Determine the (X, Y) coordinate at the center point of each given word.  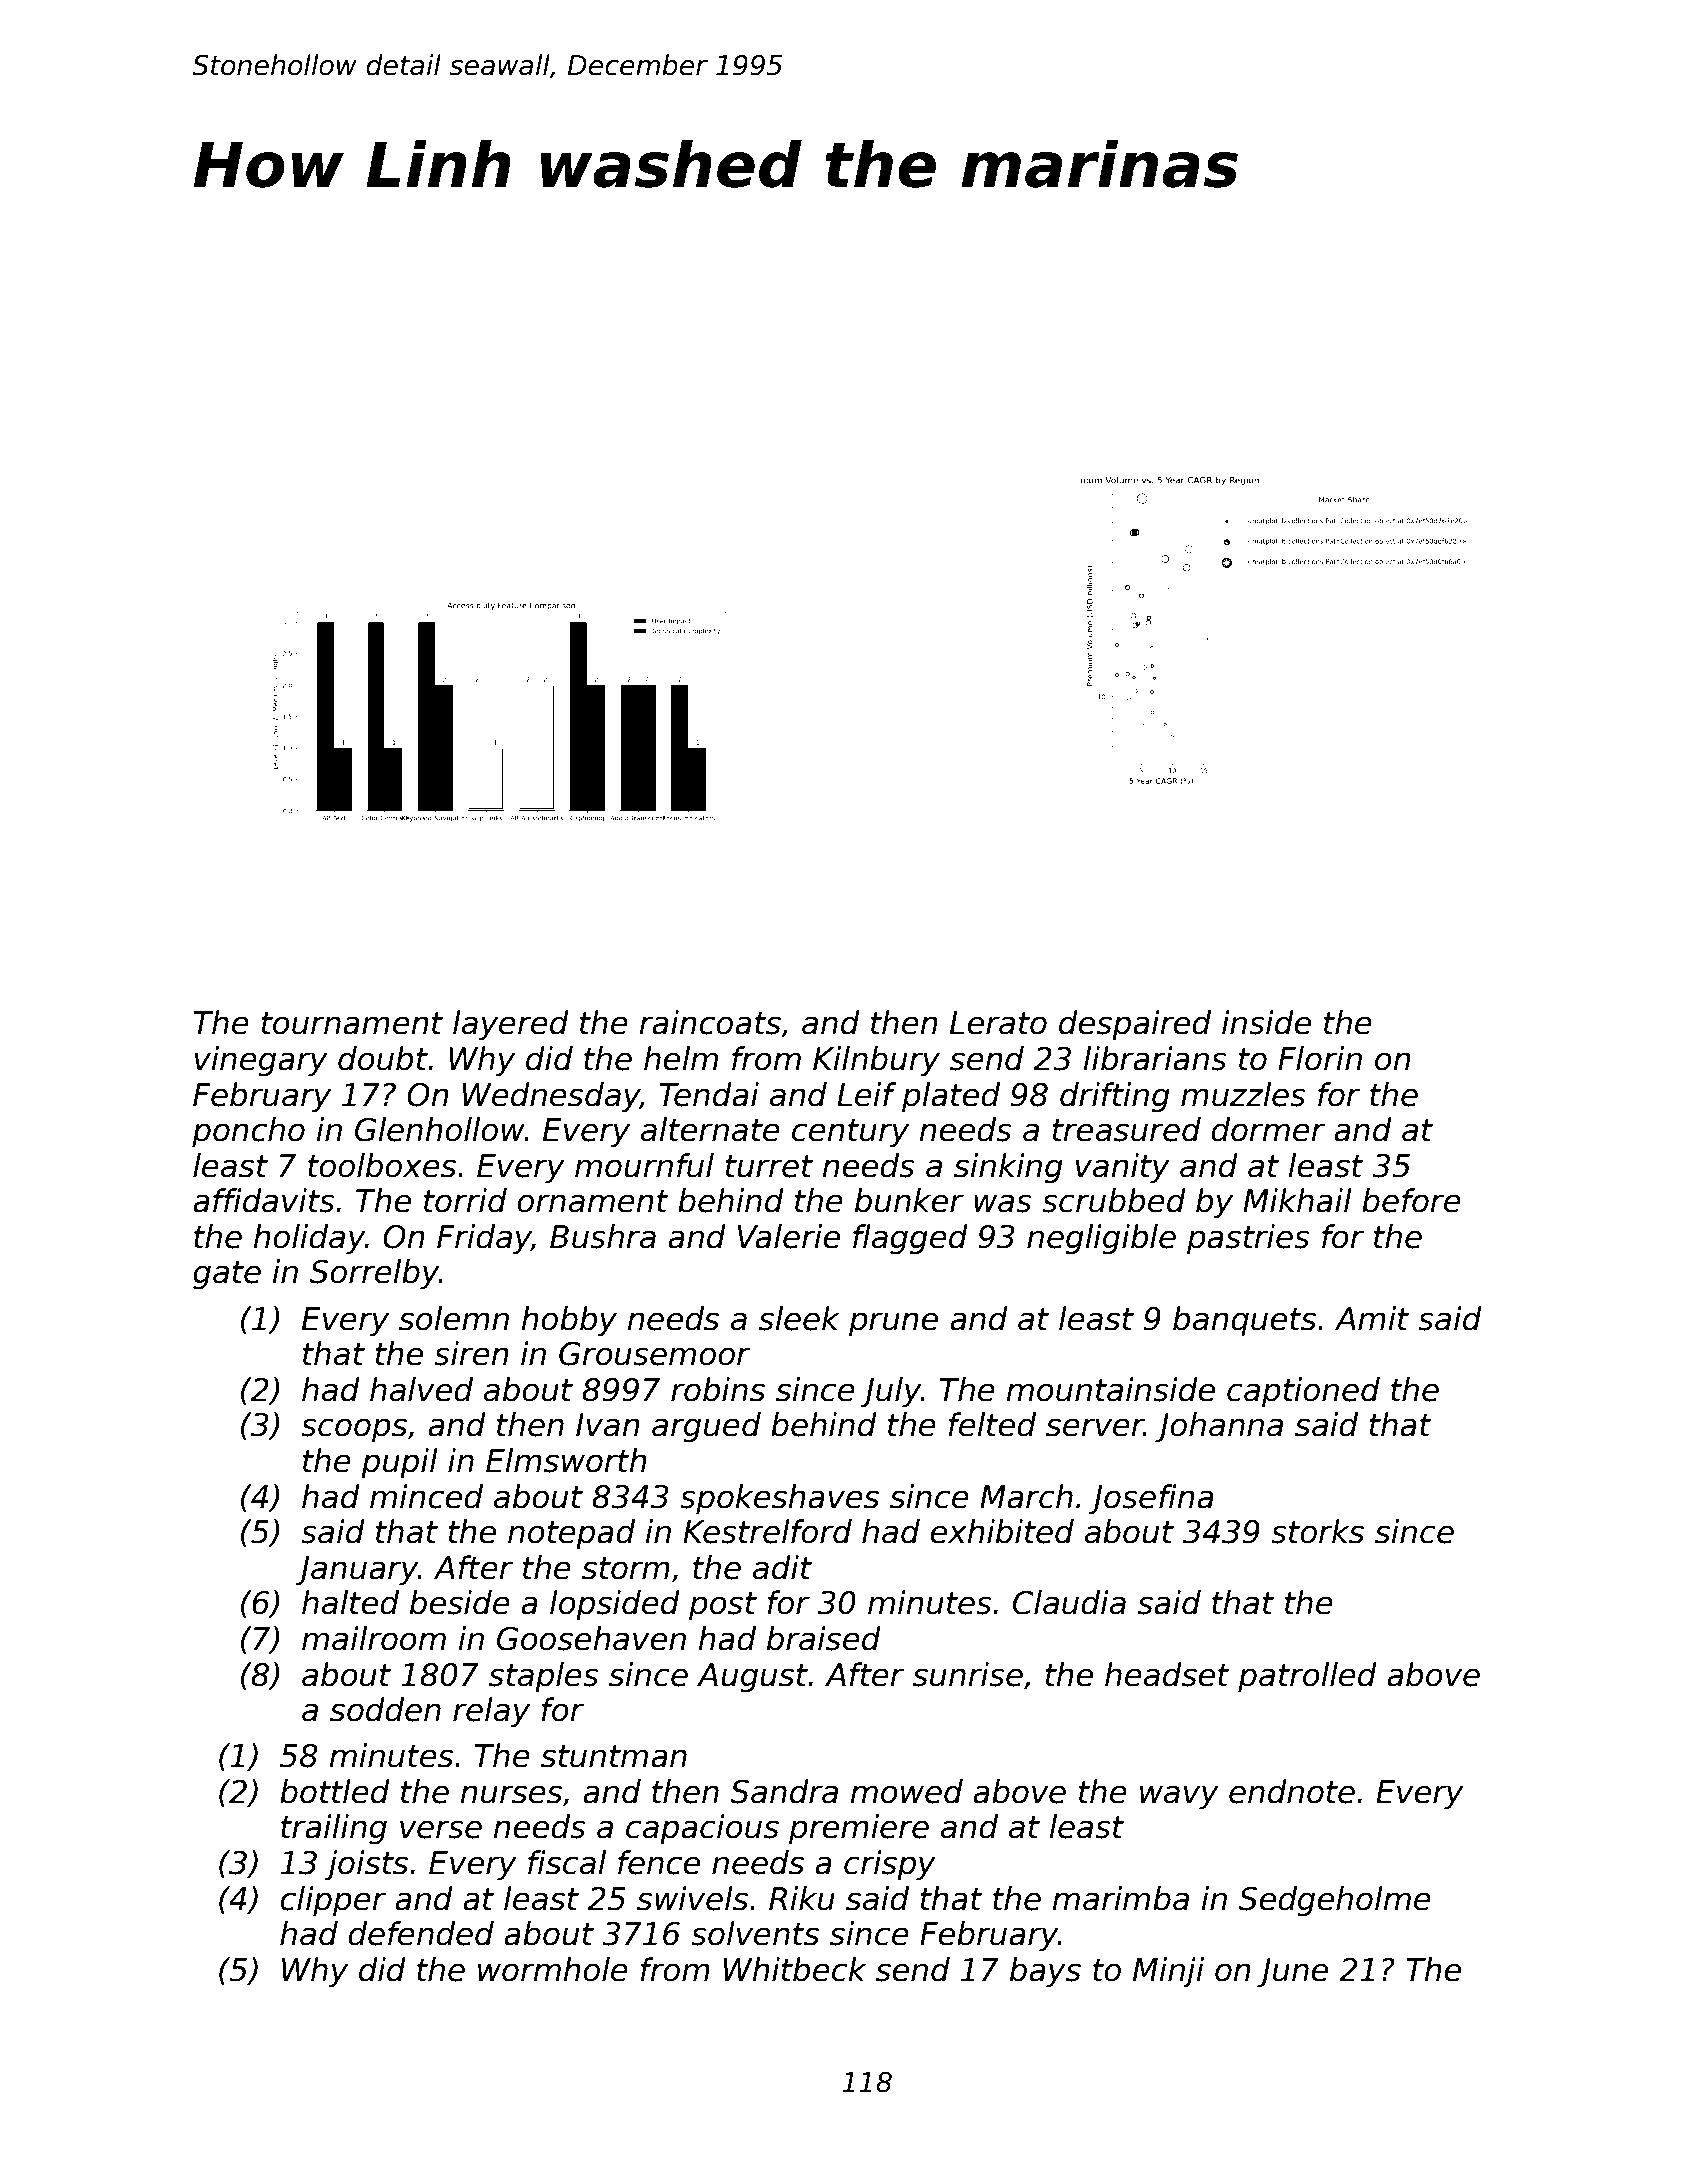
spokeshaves (779, 1499)
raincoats (710, 1022)
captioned (1303, 1392)
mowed (907, 1791)
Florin (1320, 1058)
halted (350, 1602)
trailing (334, 1829)
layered (511, 1025)
